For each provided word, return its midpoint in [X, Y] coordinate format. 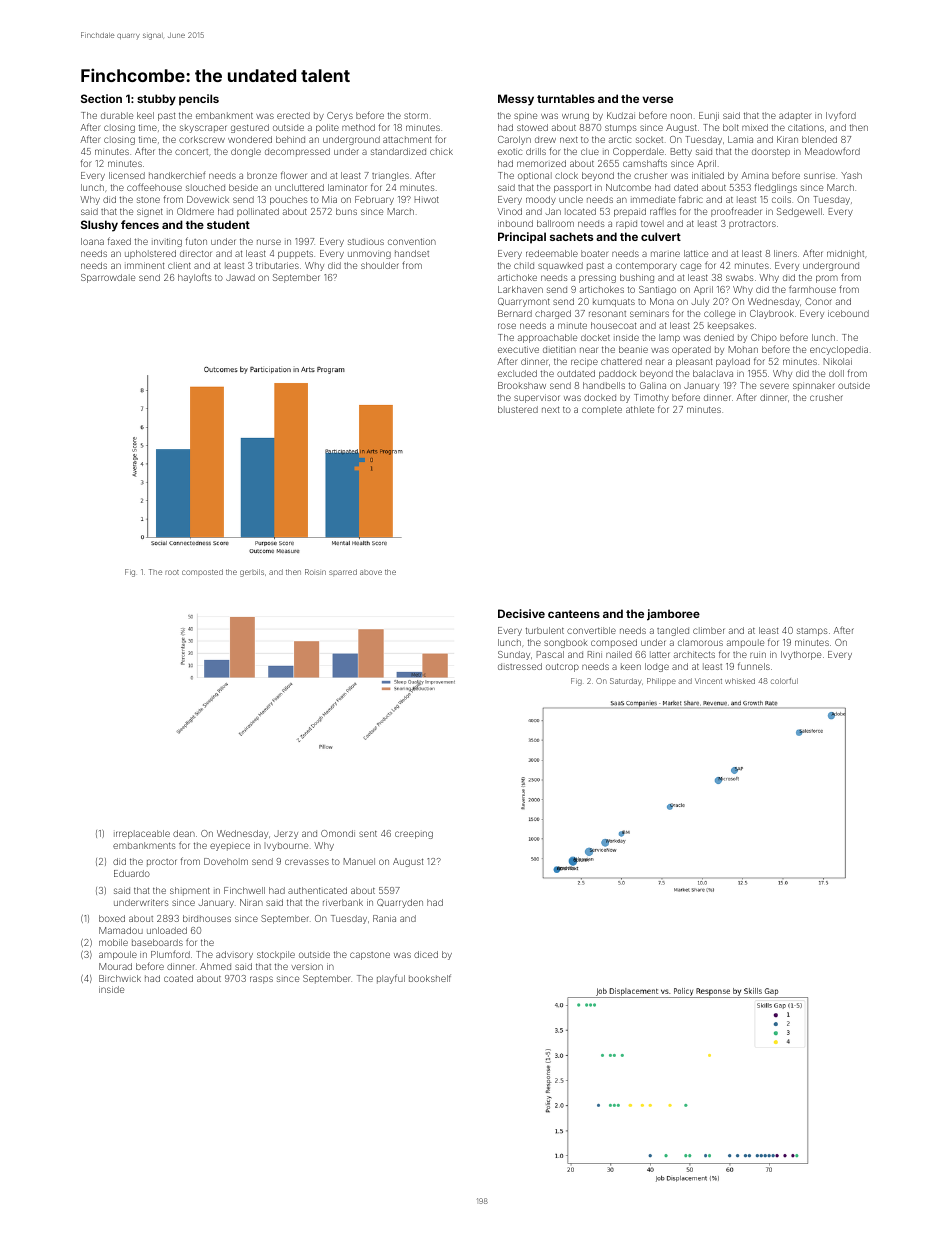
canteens [574, 614]
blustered [518, 409]
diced [426, 954]
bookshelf [430, 978]
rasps [261, 980]
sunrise [819, 176]
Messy [516, 100]
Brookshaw [522, 385]
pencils [199, 100]
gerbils [252, 573]
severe [774, 386]
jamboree [673, 615]
